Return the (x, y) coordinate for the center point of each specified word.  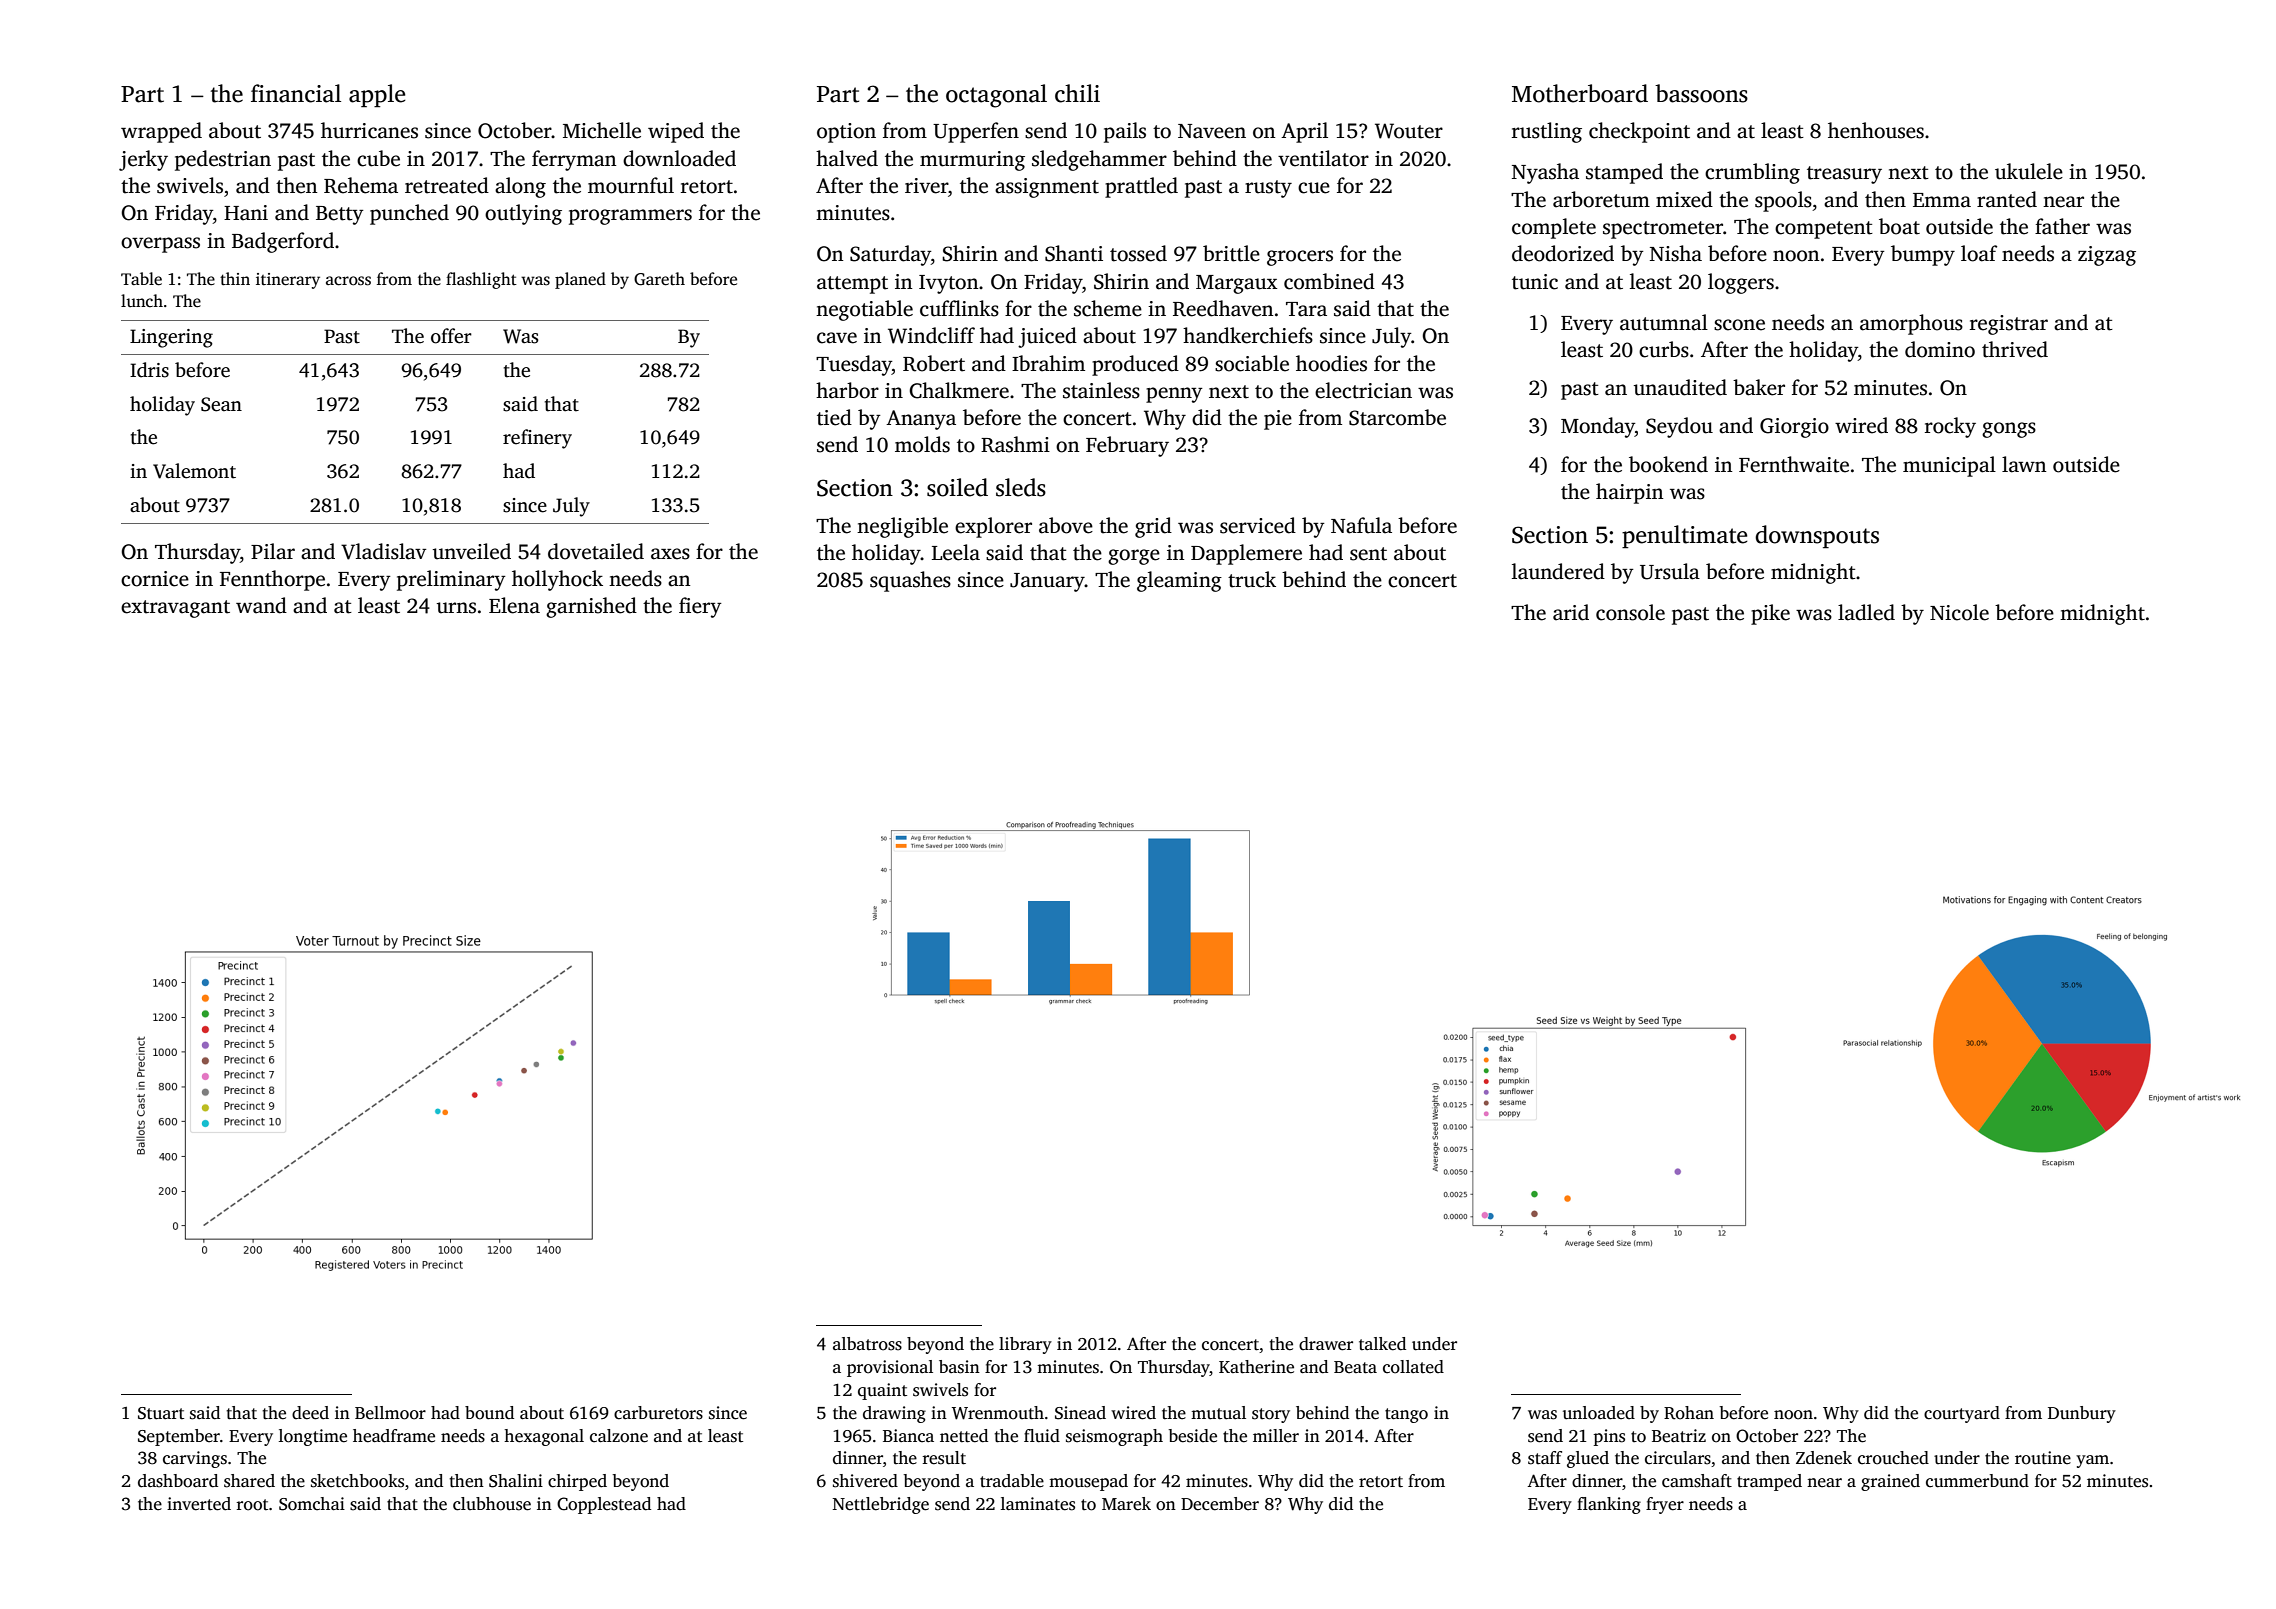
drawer (1326, 1344)
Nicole (1959, 612)
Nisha (1676, 253)
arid (1571, 612)
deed (310, 1413)
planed (580, 280)
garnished (591, 607)
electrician (1363, 390)
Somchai (312, 1504)
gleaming (1179, 581)
